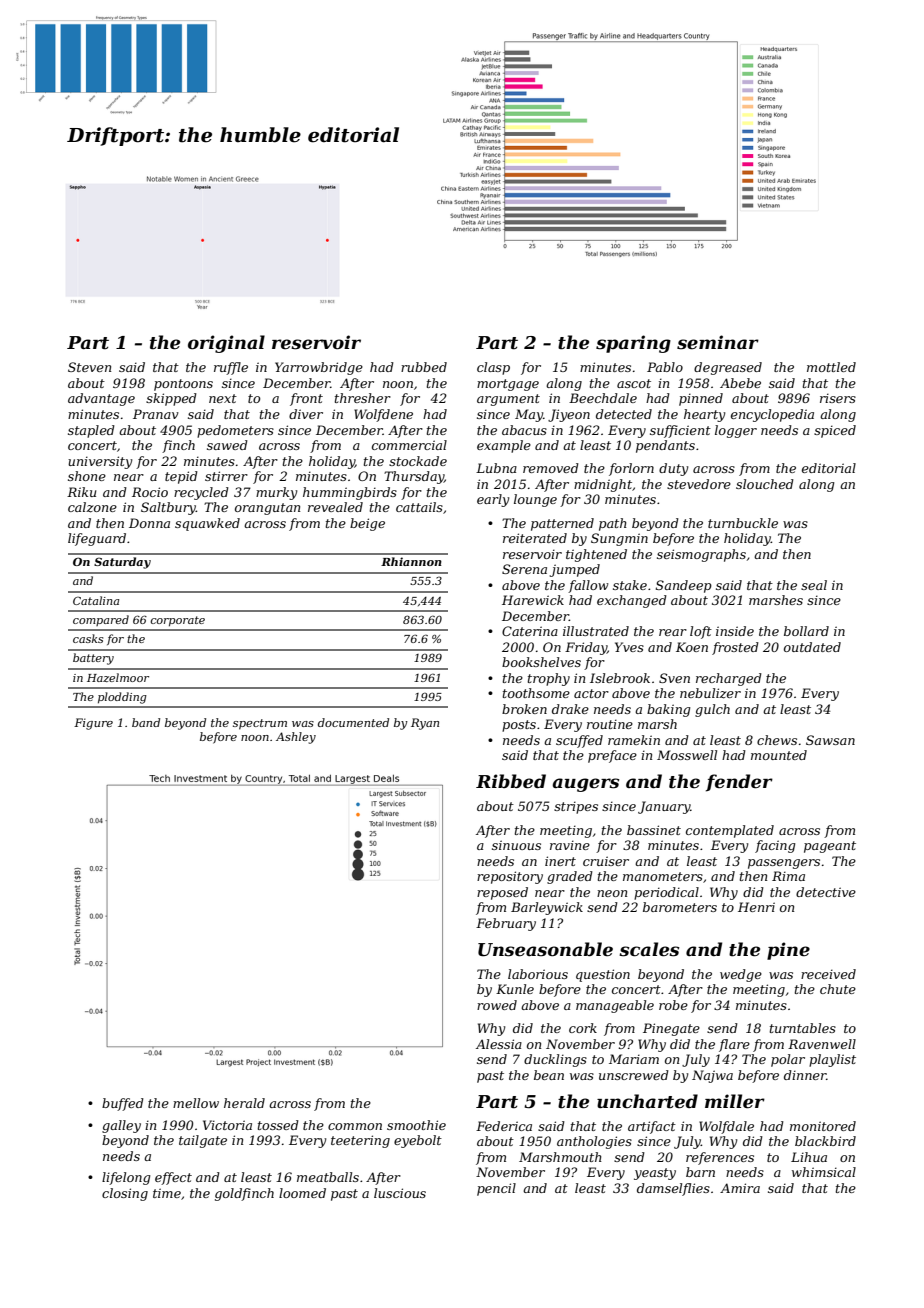 The image size is (924, 1308). I want to click on galley, so click(121, 1126).
